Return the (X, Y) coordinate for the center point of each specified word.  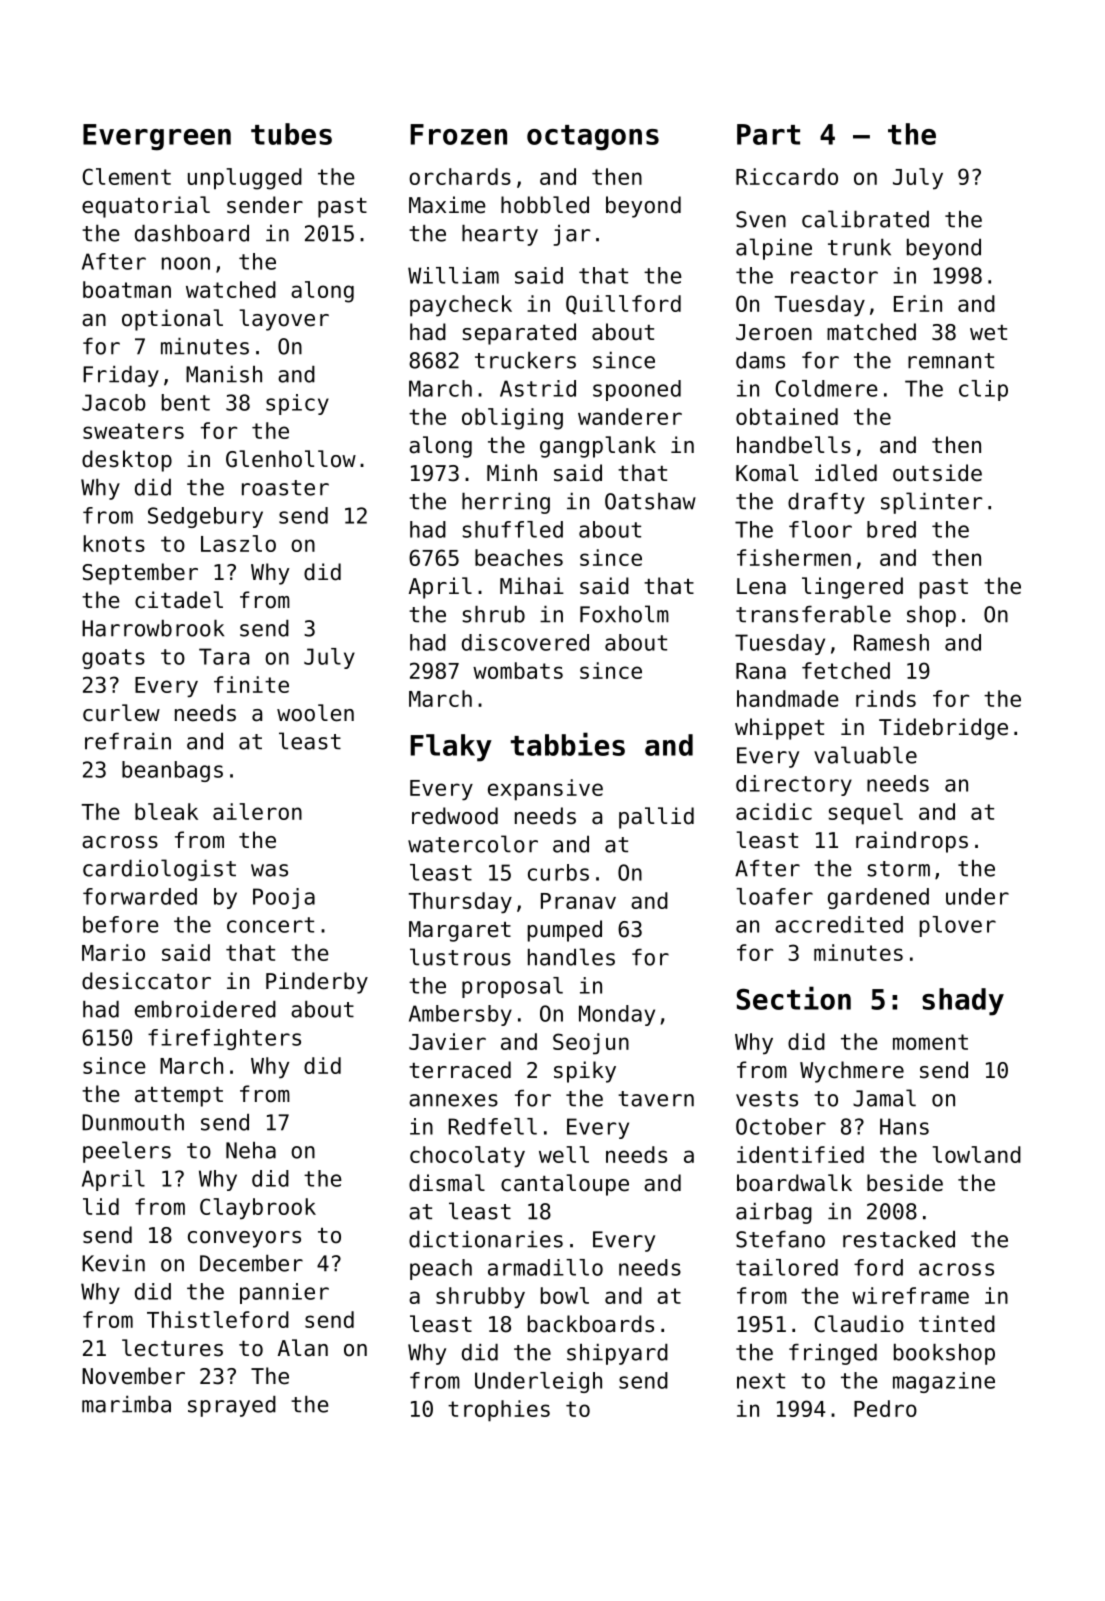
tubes (291, 134)
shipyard (617, 1354)
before (121, 924)
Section (794, 998)
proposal (512, 987)
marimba (126, 1404)
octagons (593, 138)
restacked (899, 1239)
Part (768, 134)
